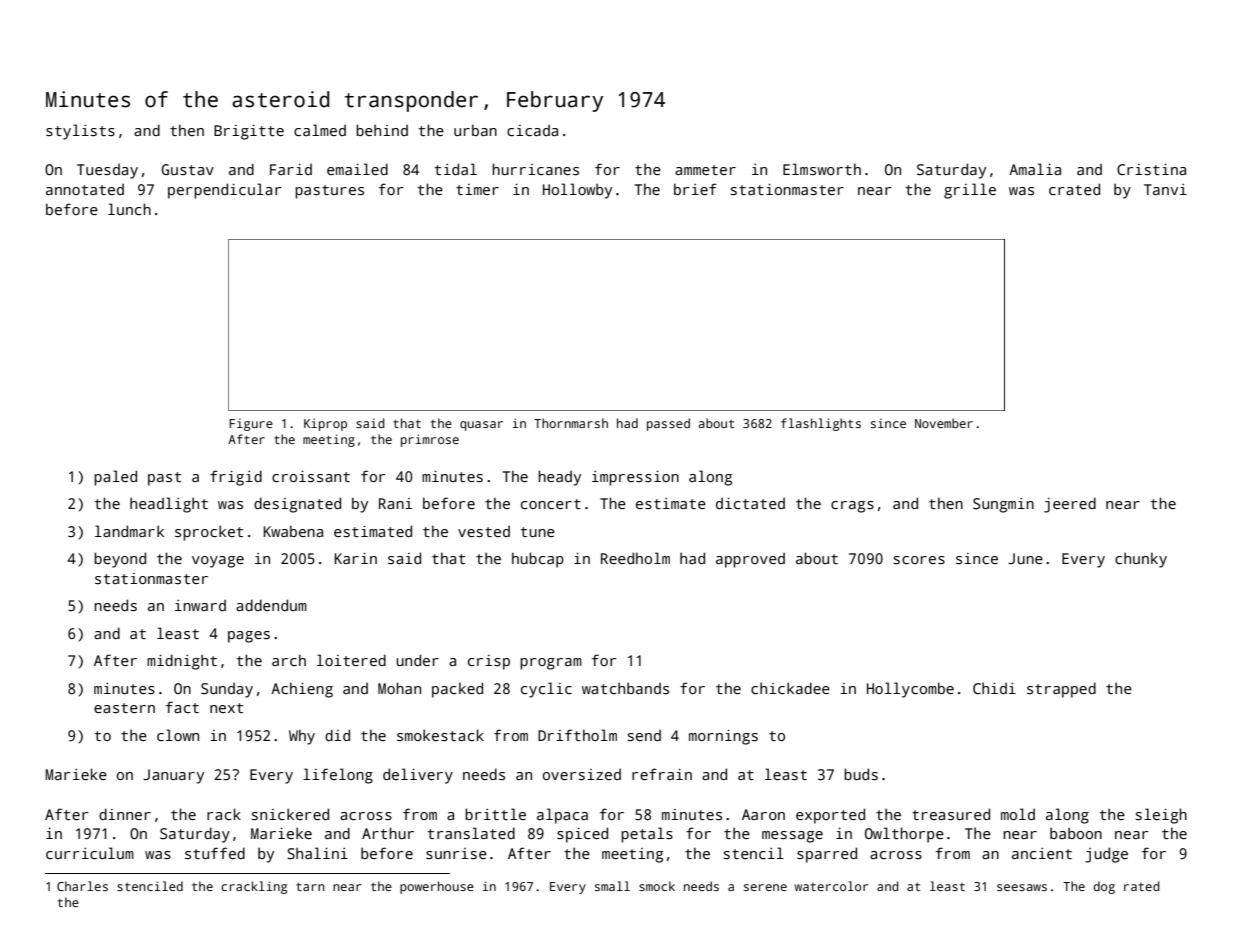 This screenshot has width=1233, height=952. I want to click on strapped, so click(1061, 690).
